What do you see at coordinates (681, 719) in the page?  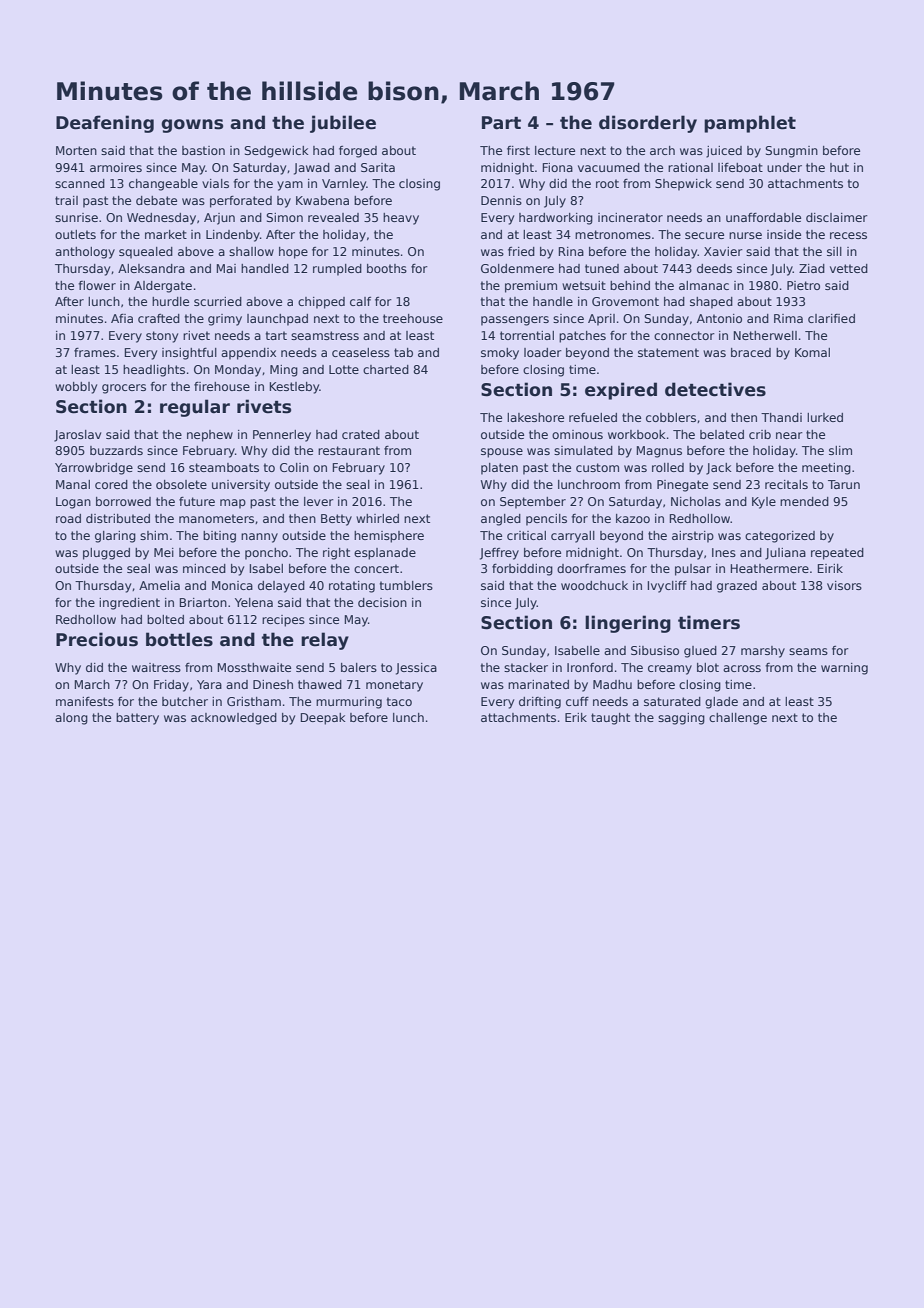 I see `sagging` at bounding box center [681, 719].
